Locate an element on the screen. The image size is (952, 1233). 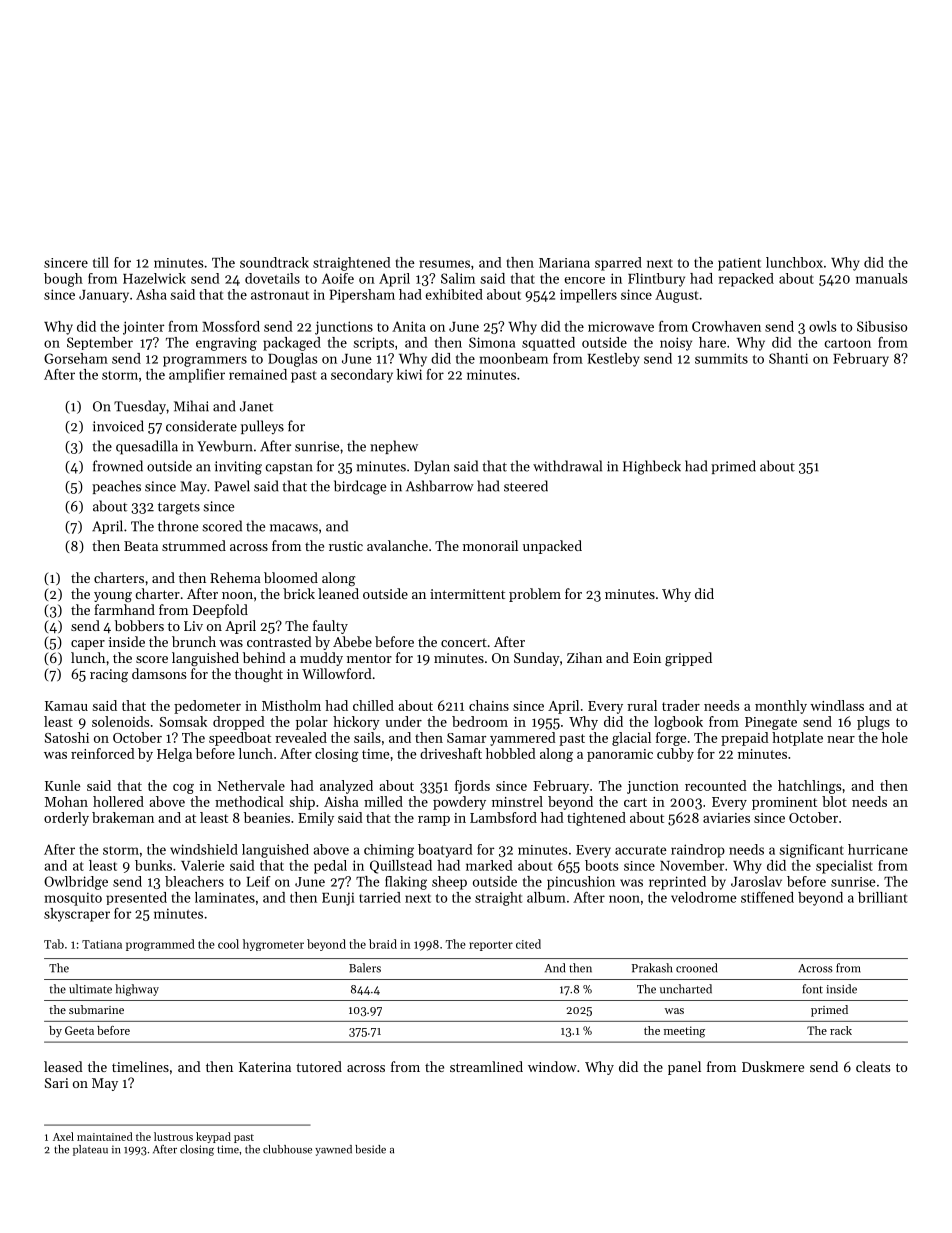
resumes is located at coordinates (444, 264).
